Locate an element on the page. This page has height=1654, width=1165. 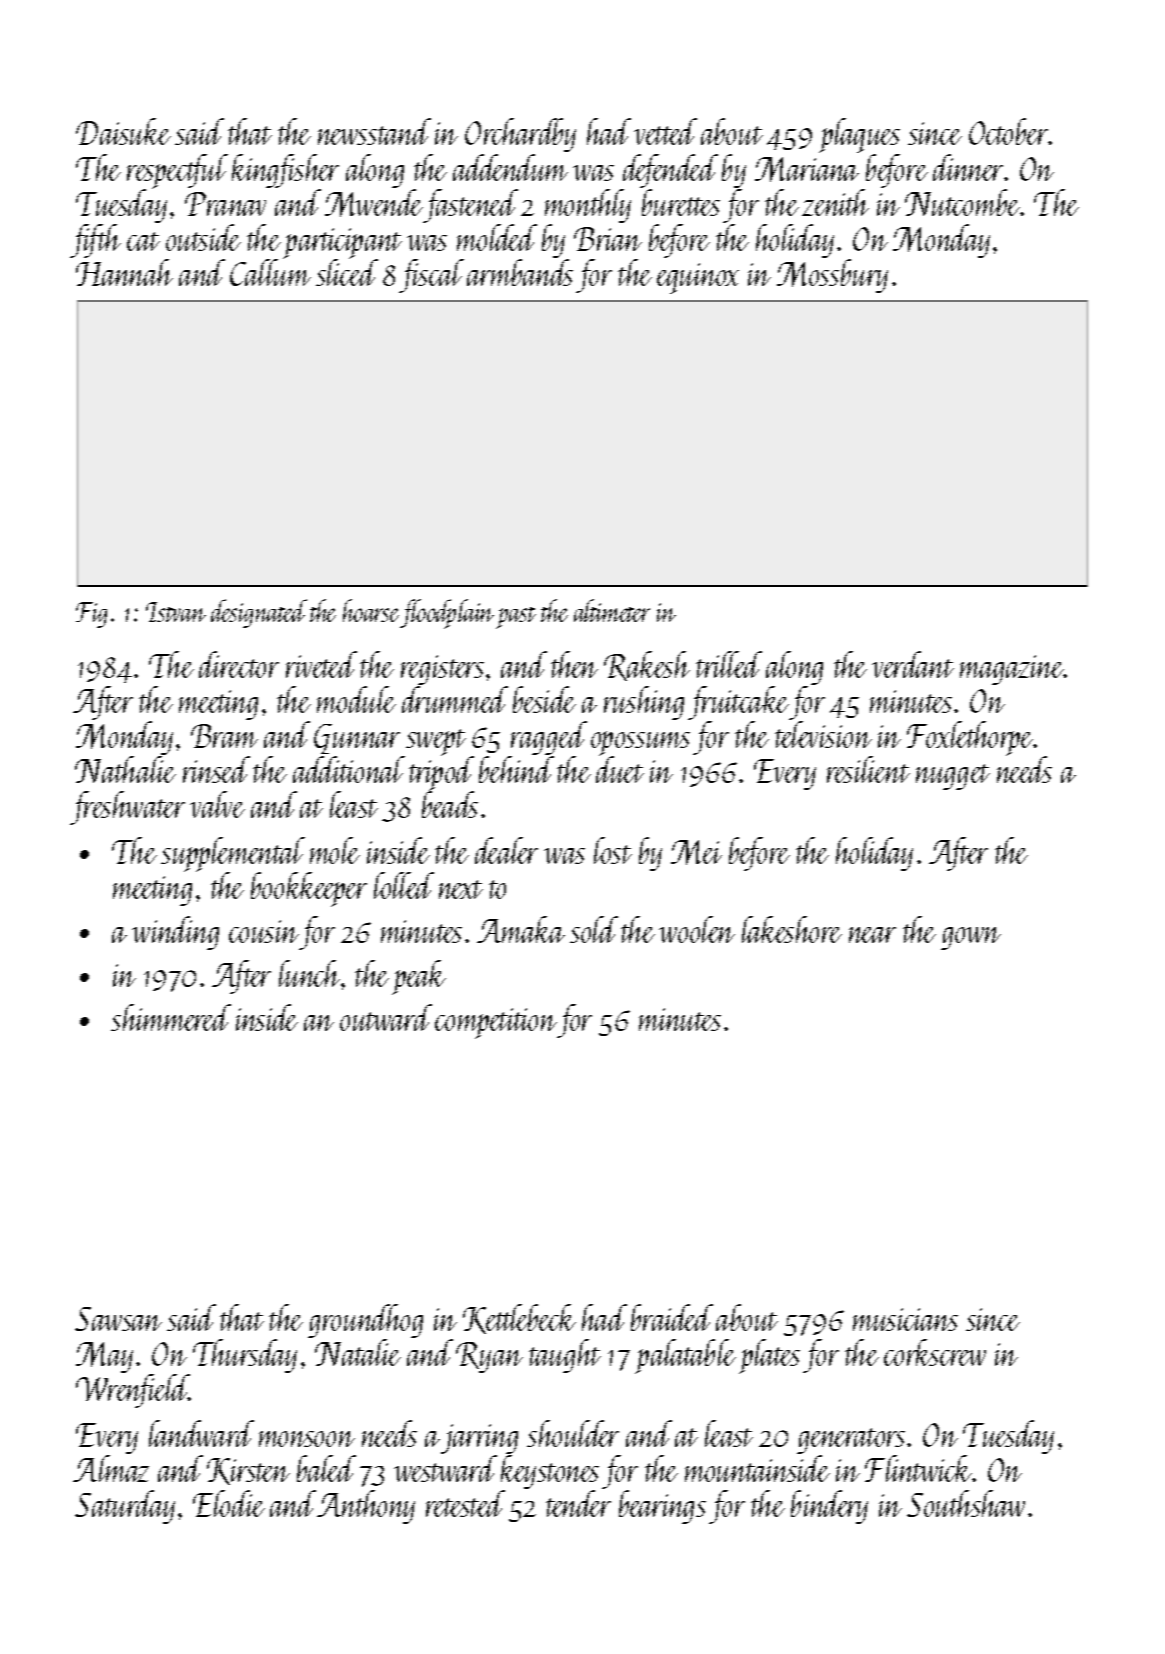
plaques is located at coordinates (859, 135).
